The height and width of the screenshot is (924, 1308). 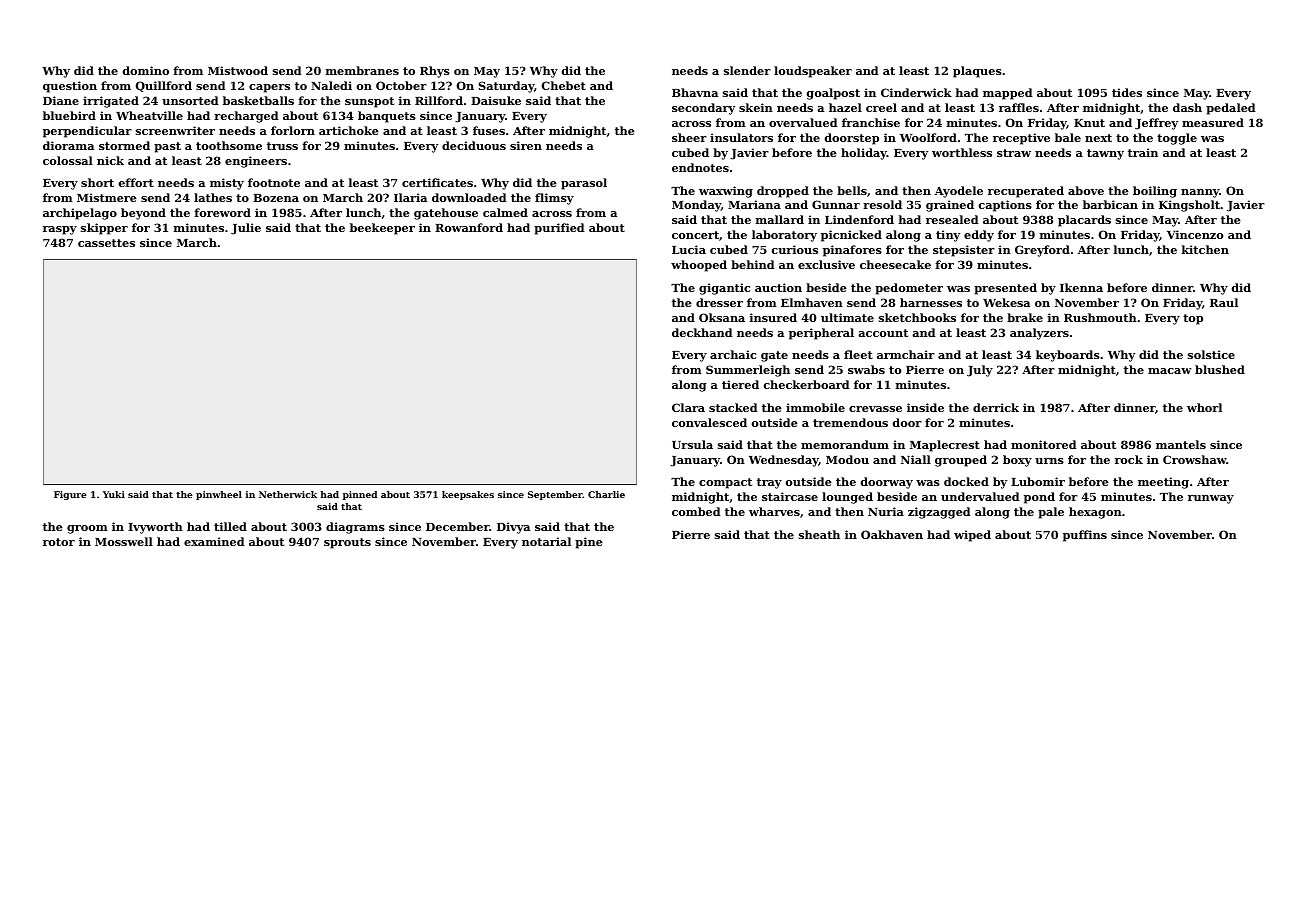 What do you see at coordinates (87, 529) in the screenshot?
I see `groom` at bounding box center [87, 529].
